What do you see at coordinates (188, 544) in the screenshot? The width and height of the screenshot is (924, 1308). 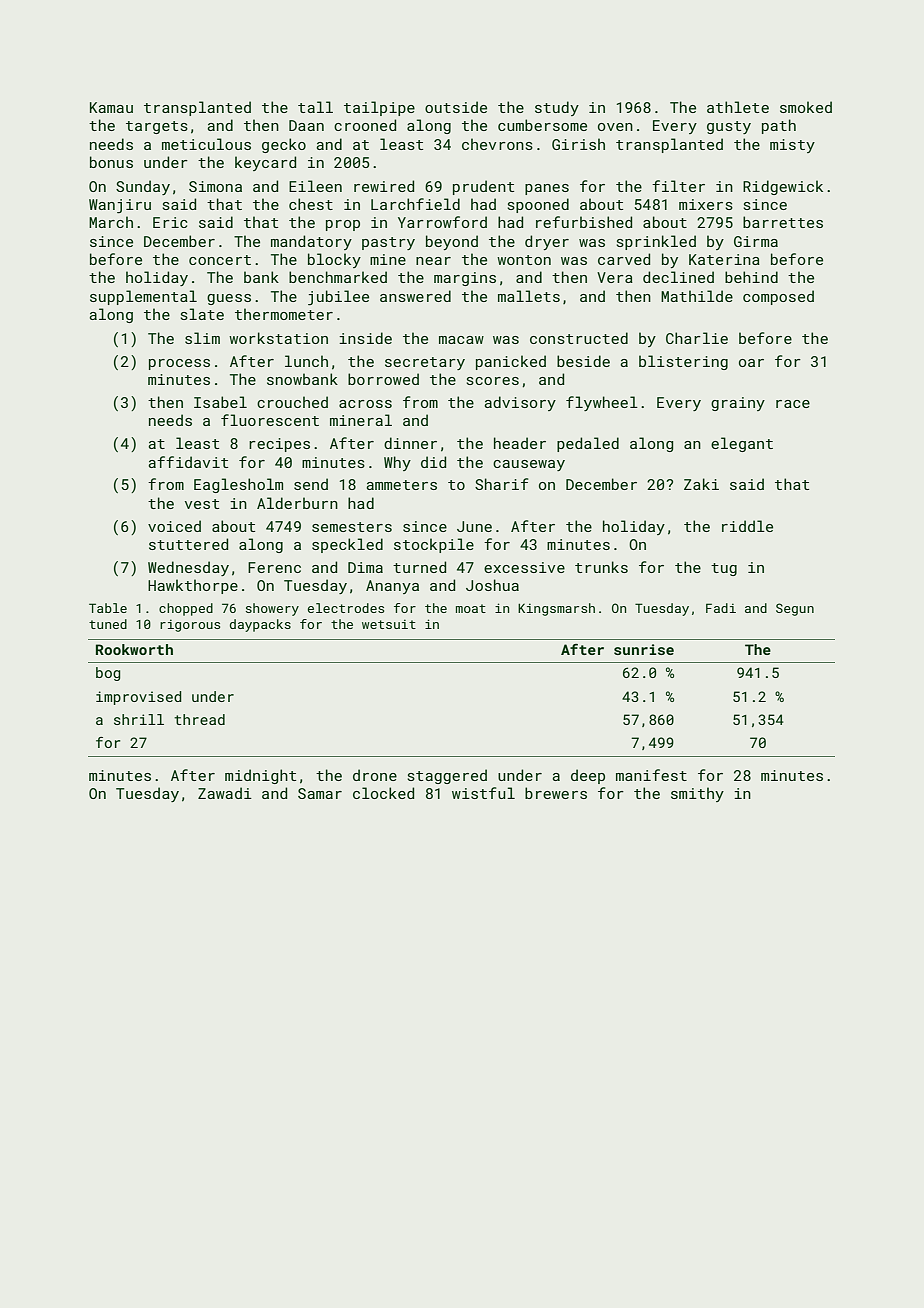 I see `stuttered` at bounding box center [188, 544].
